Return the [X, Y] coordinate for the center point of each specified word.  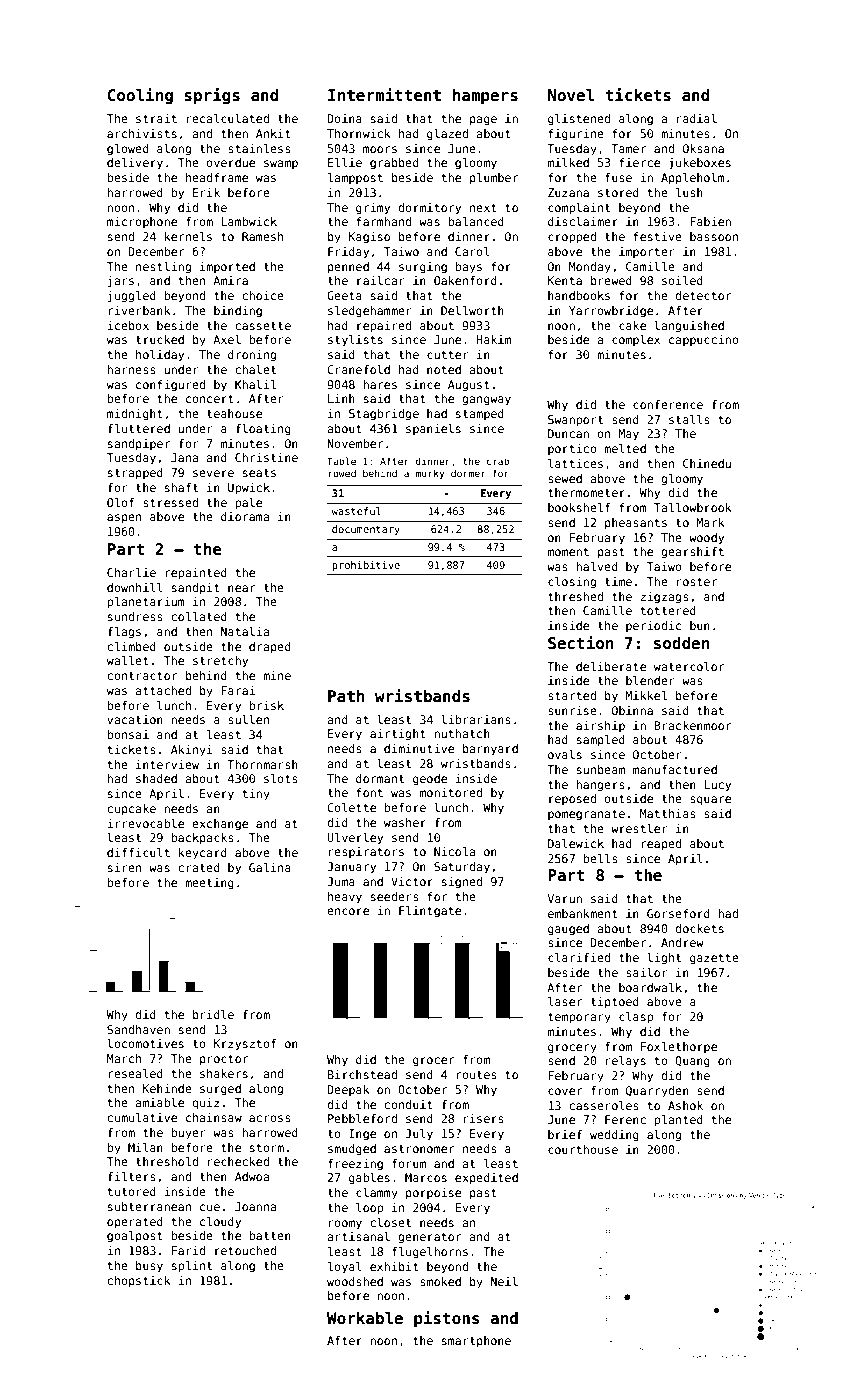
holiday [160, 356]
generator [429, 1238]
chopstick [139, 1282]
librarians [476, 719]
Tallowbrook [693, 507]
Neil [504, 1281]
